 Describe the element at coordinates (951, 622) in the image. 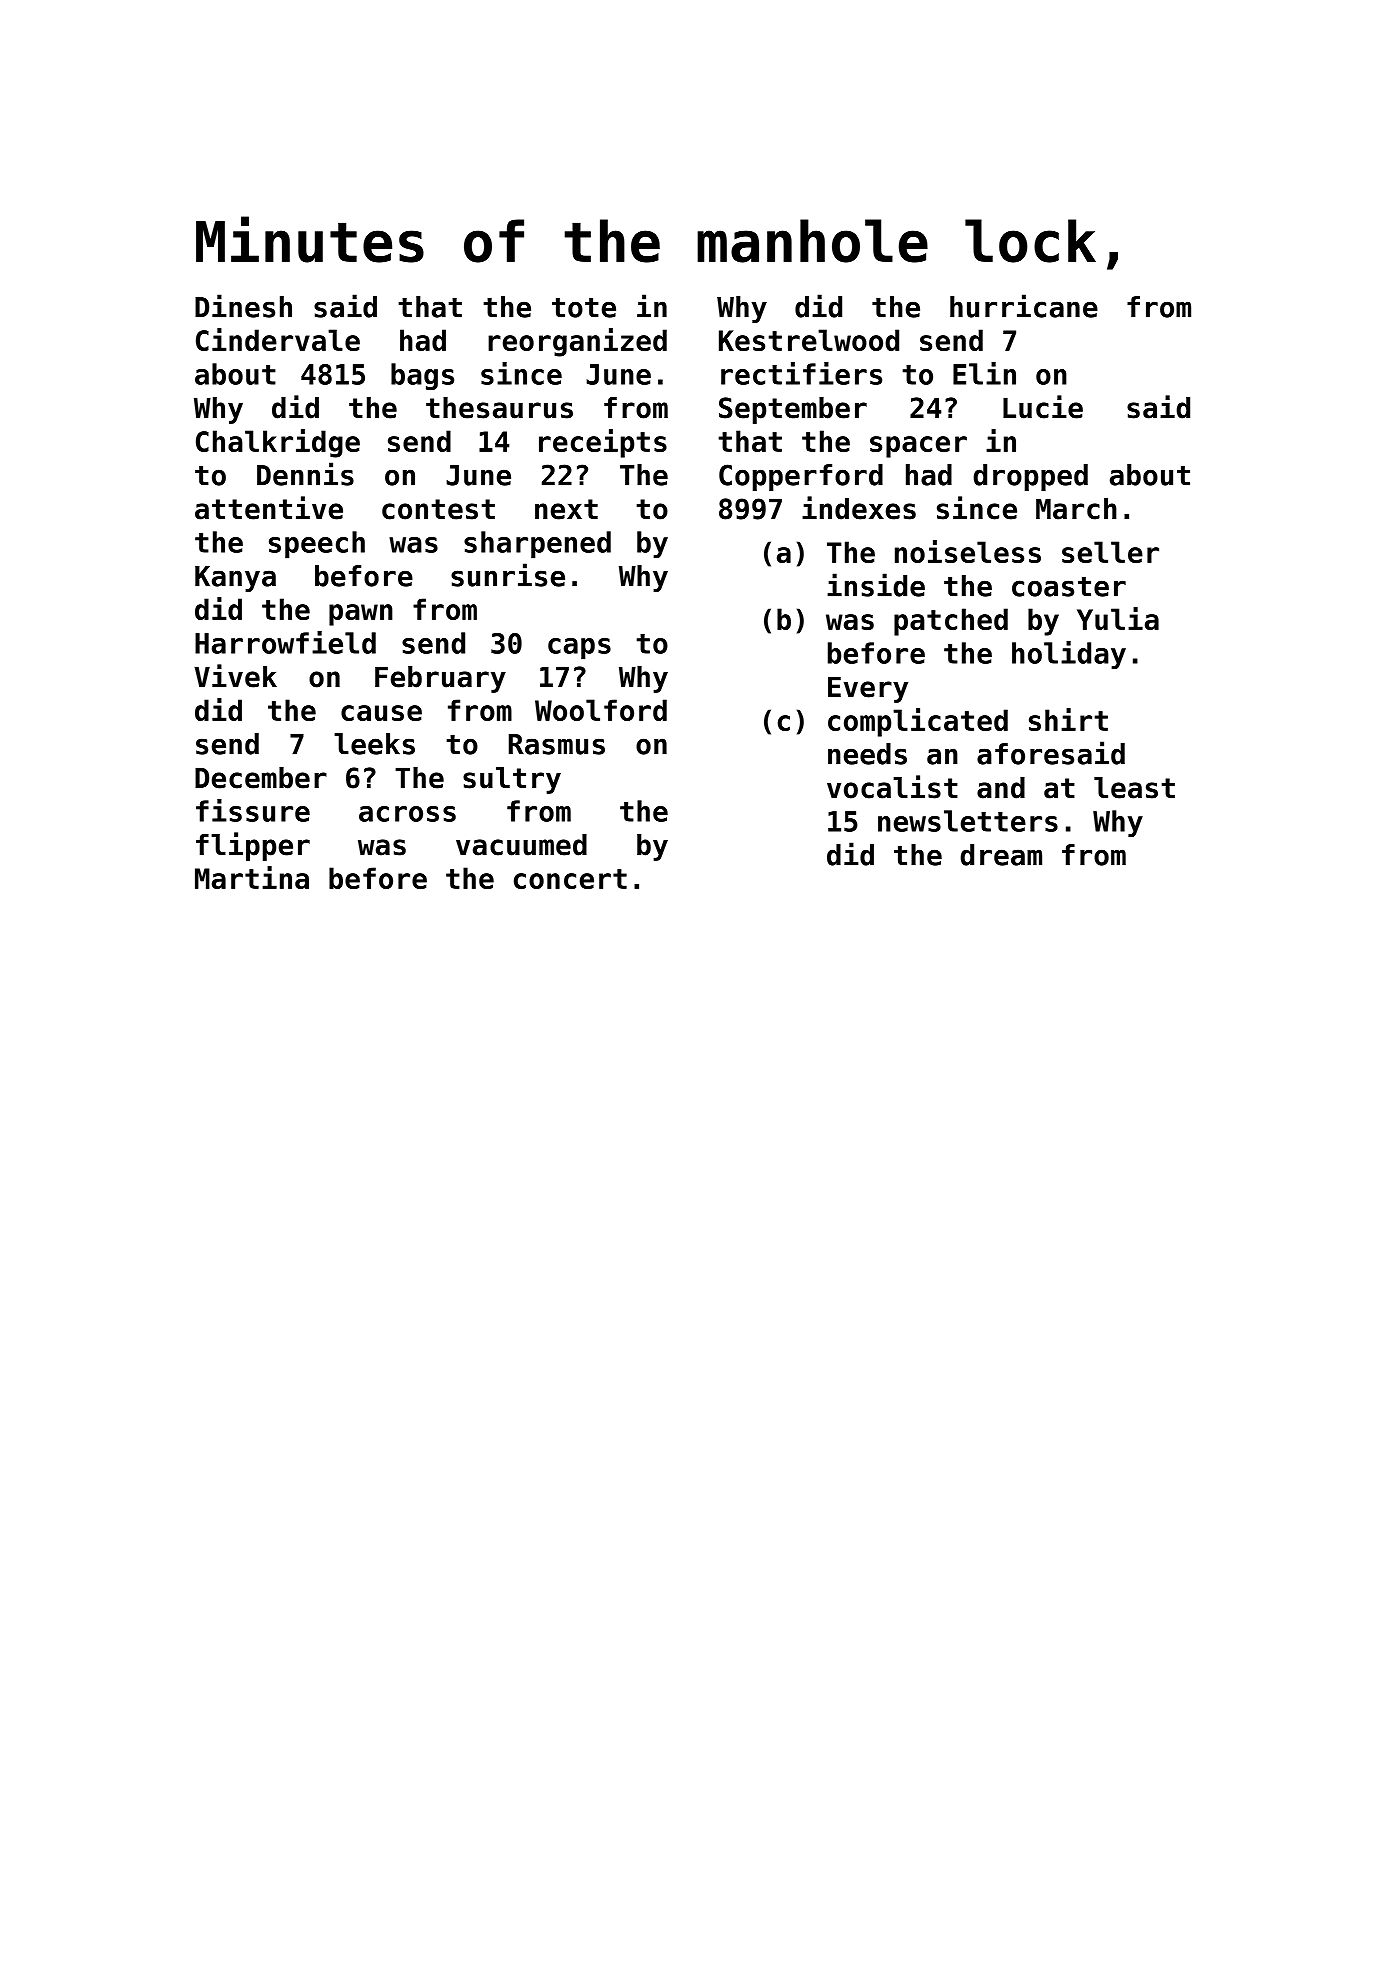

I see `patched` at that location.
